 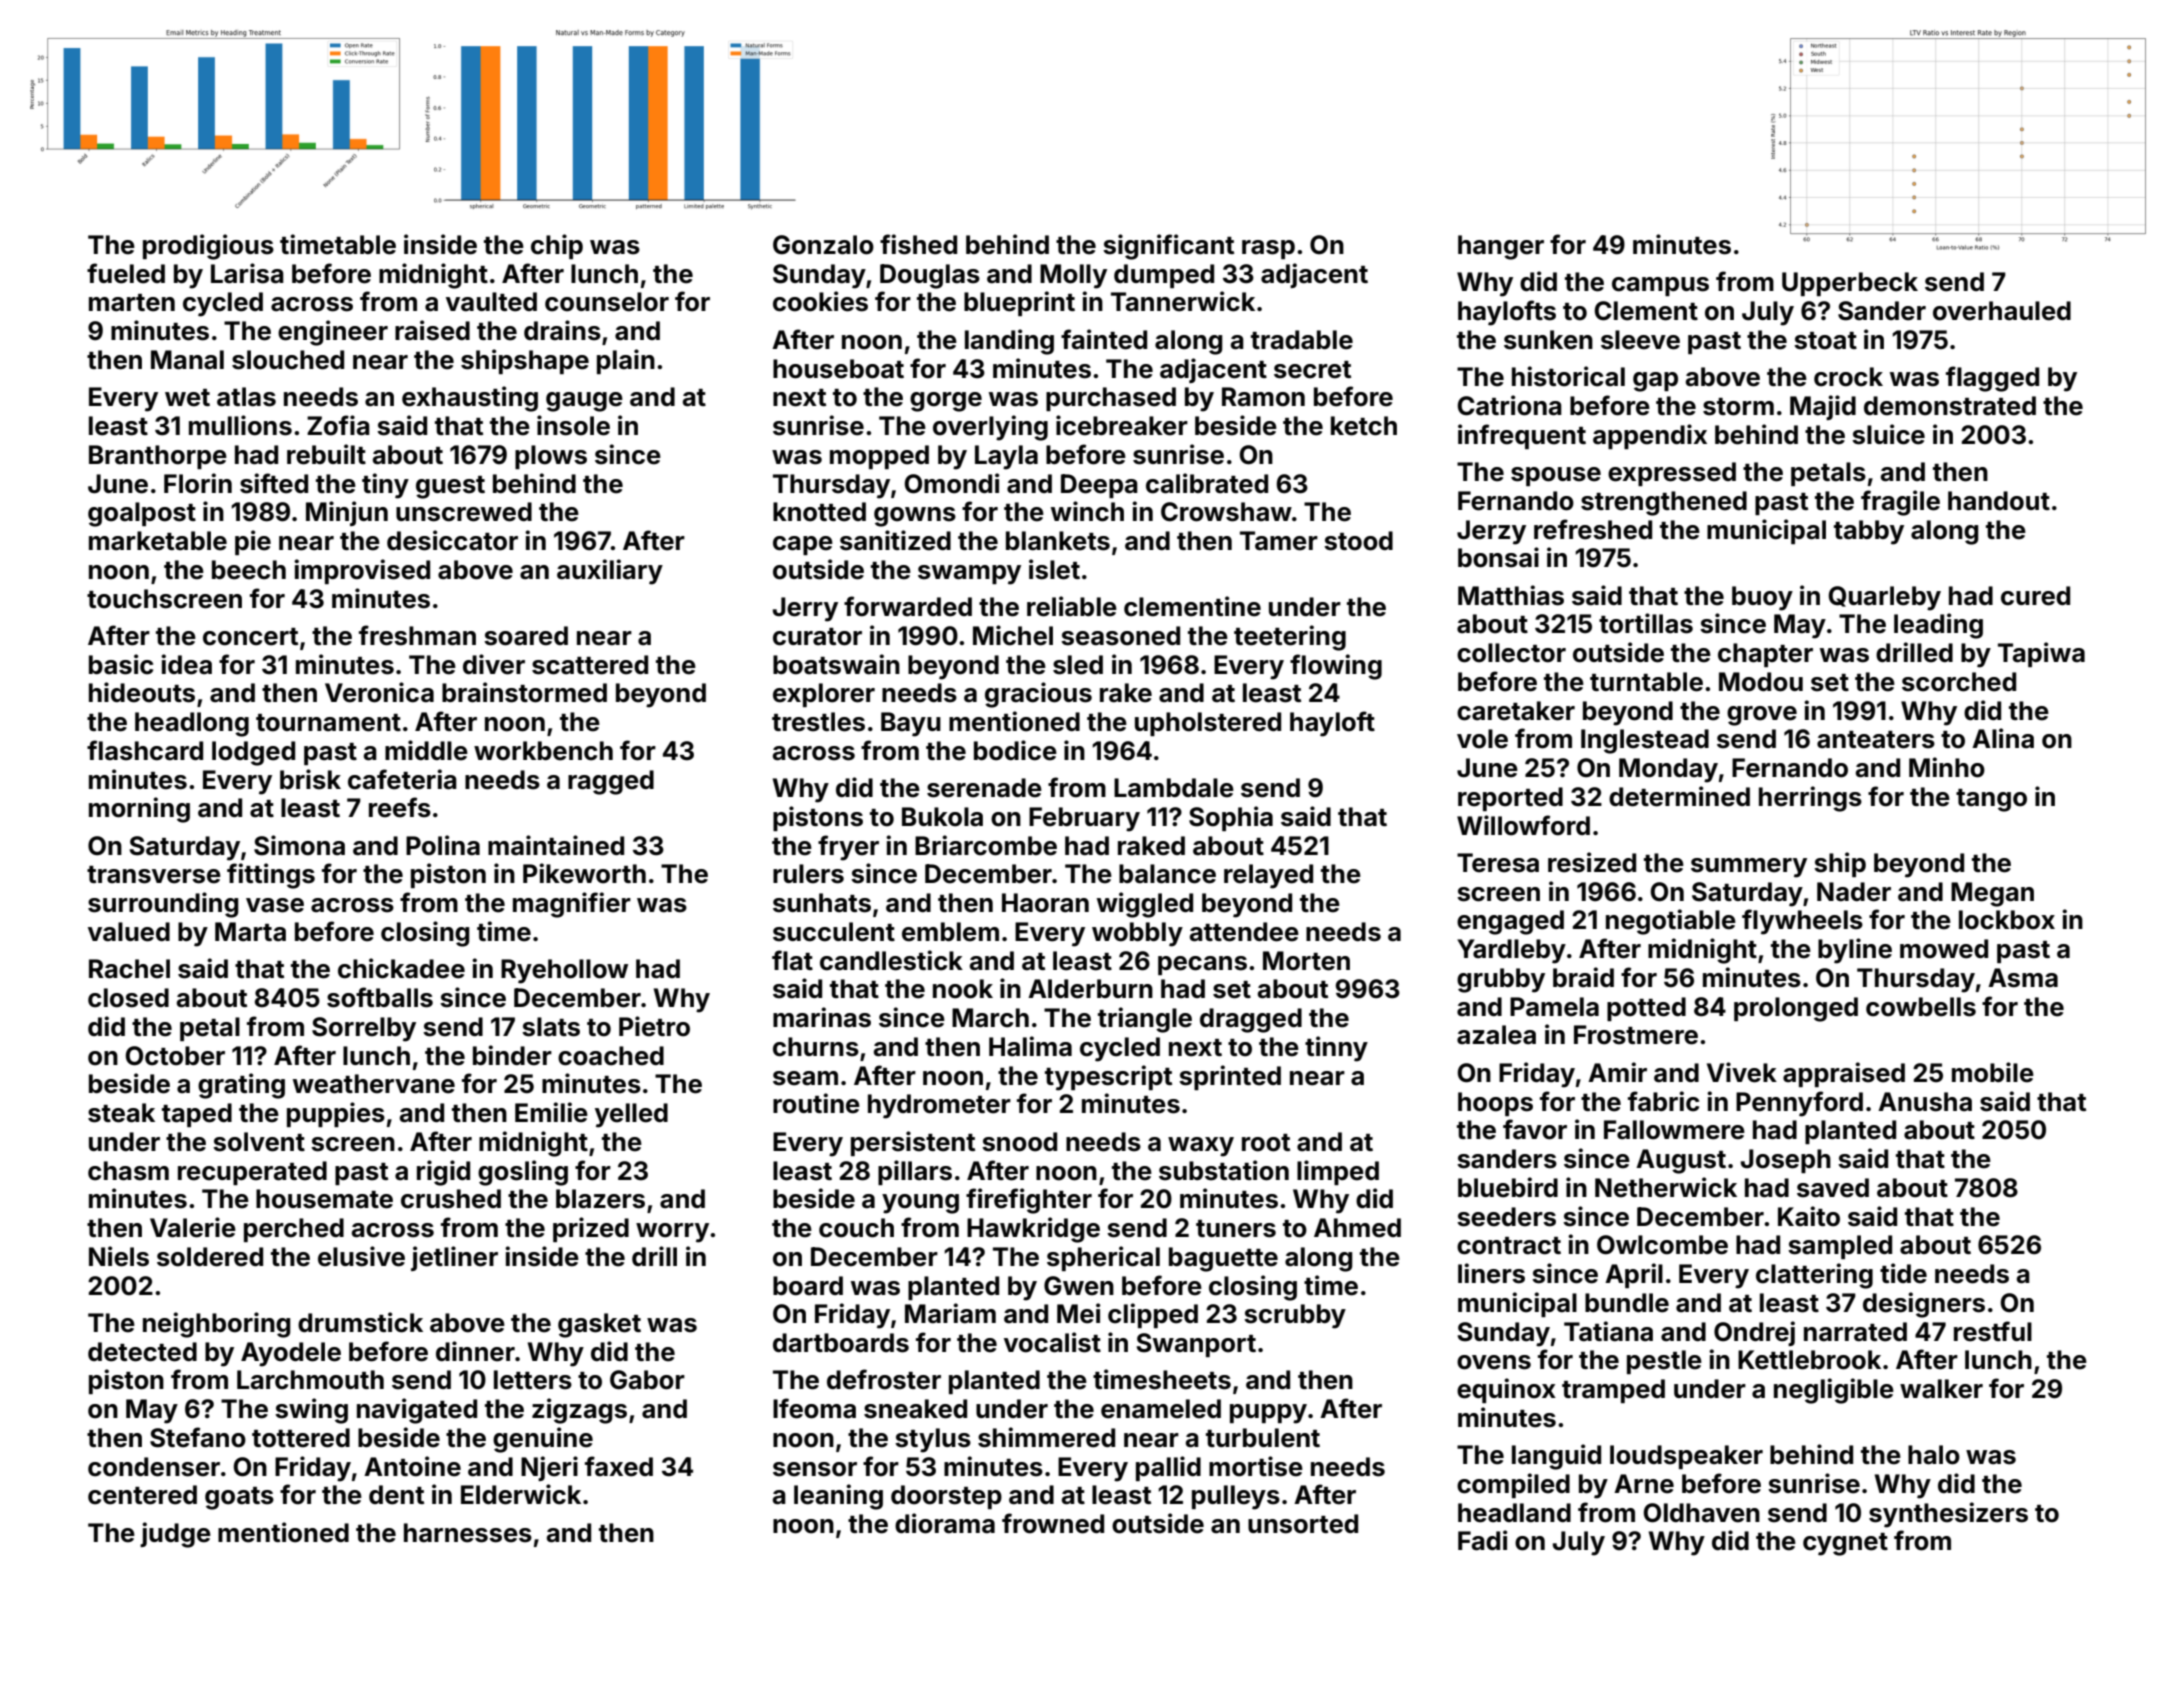 I want to click on cygnet, so click(x=1845, y=1544).
